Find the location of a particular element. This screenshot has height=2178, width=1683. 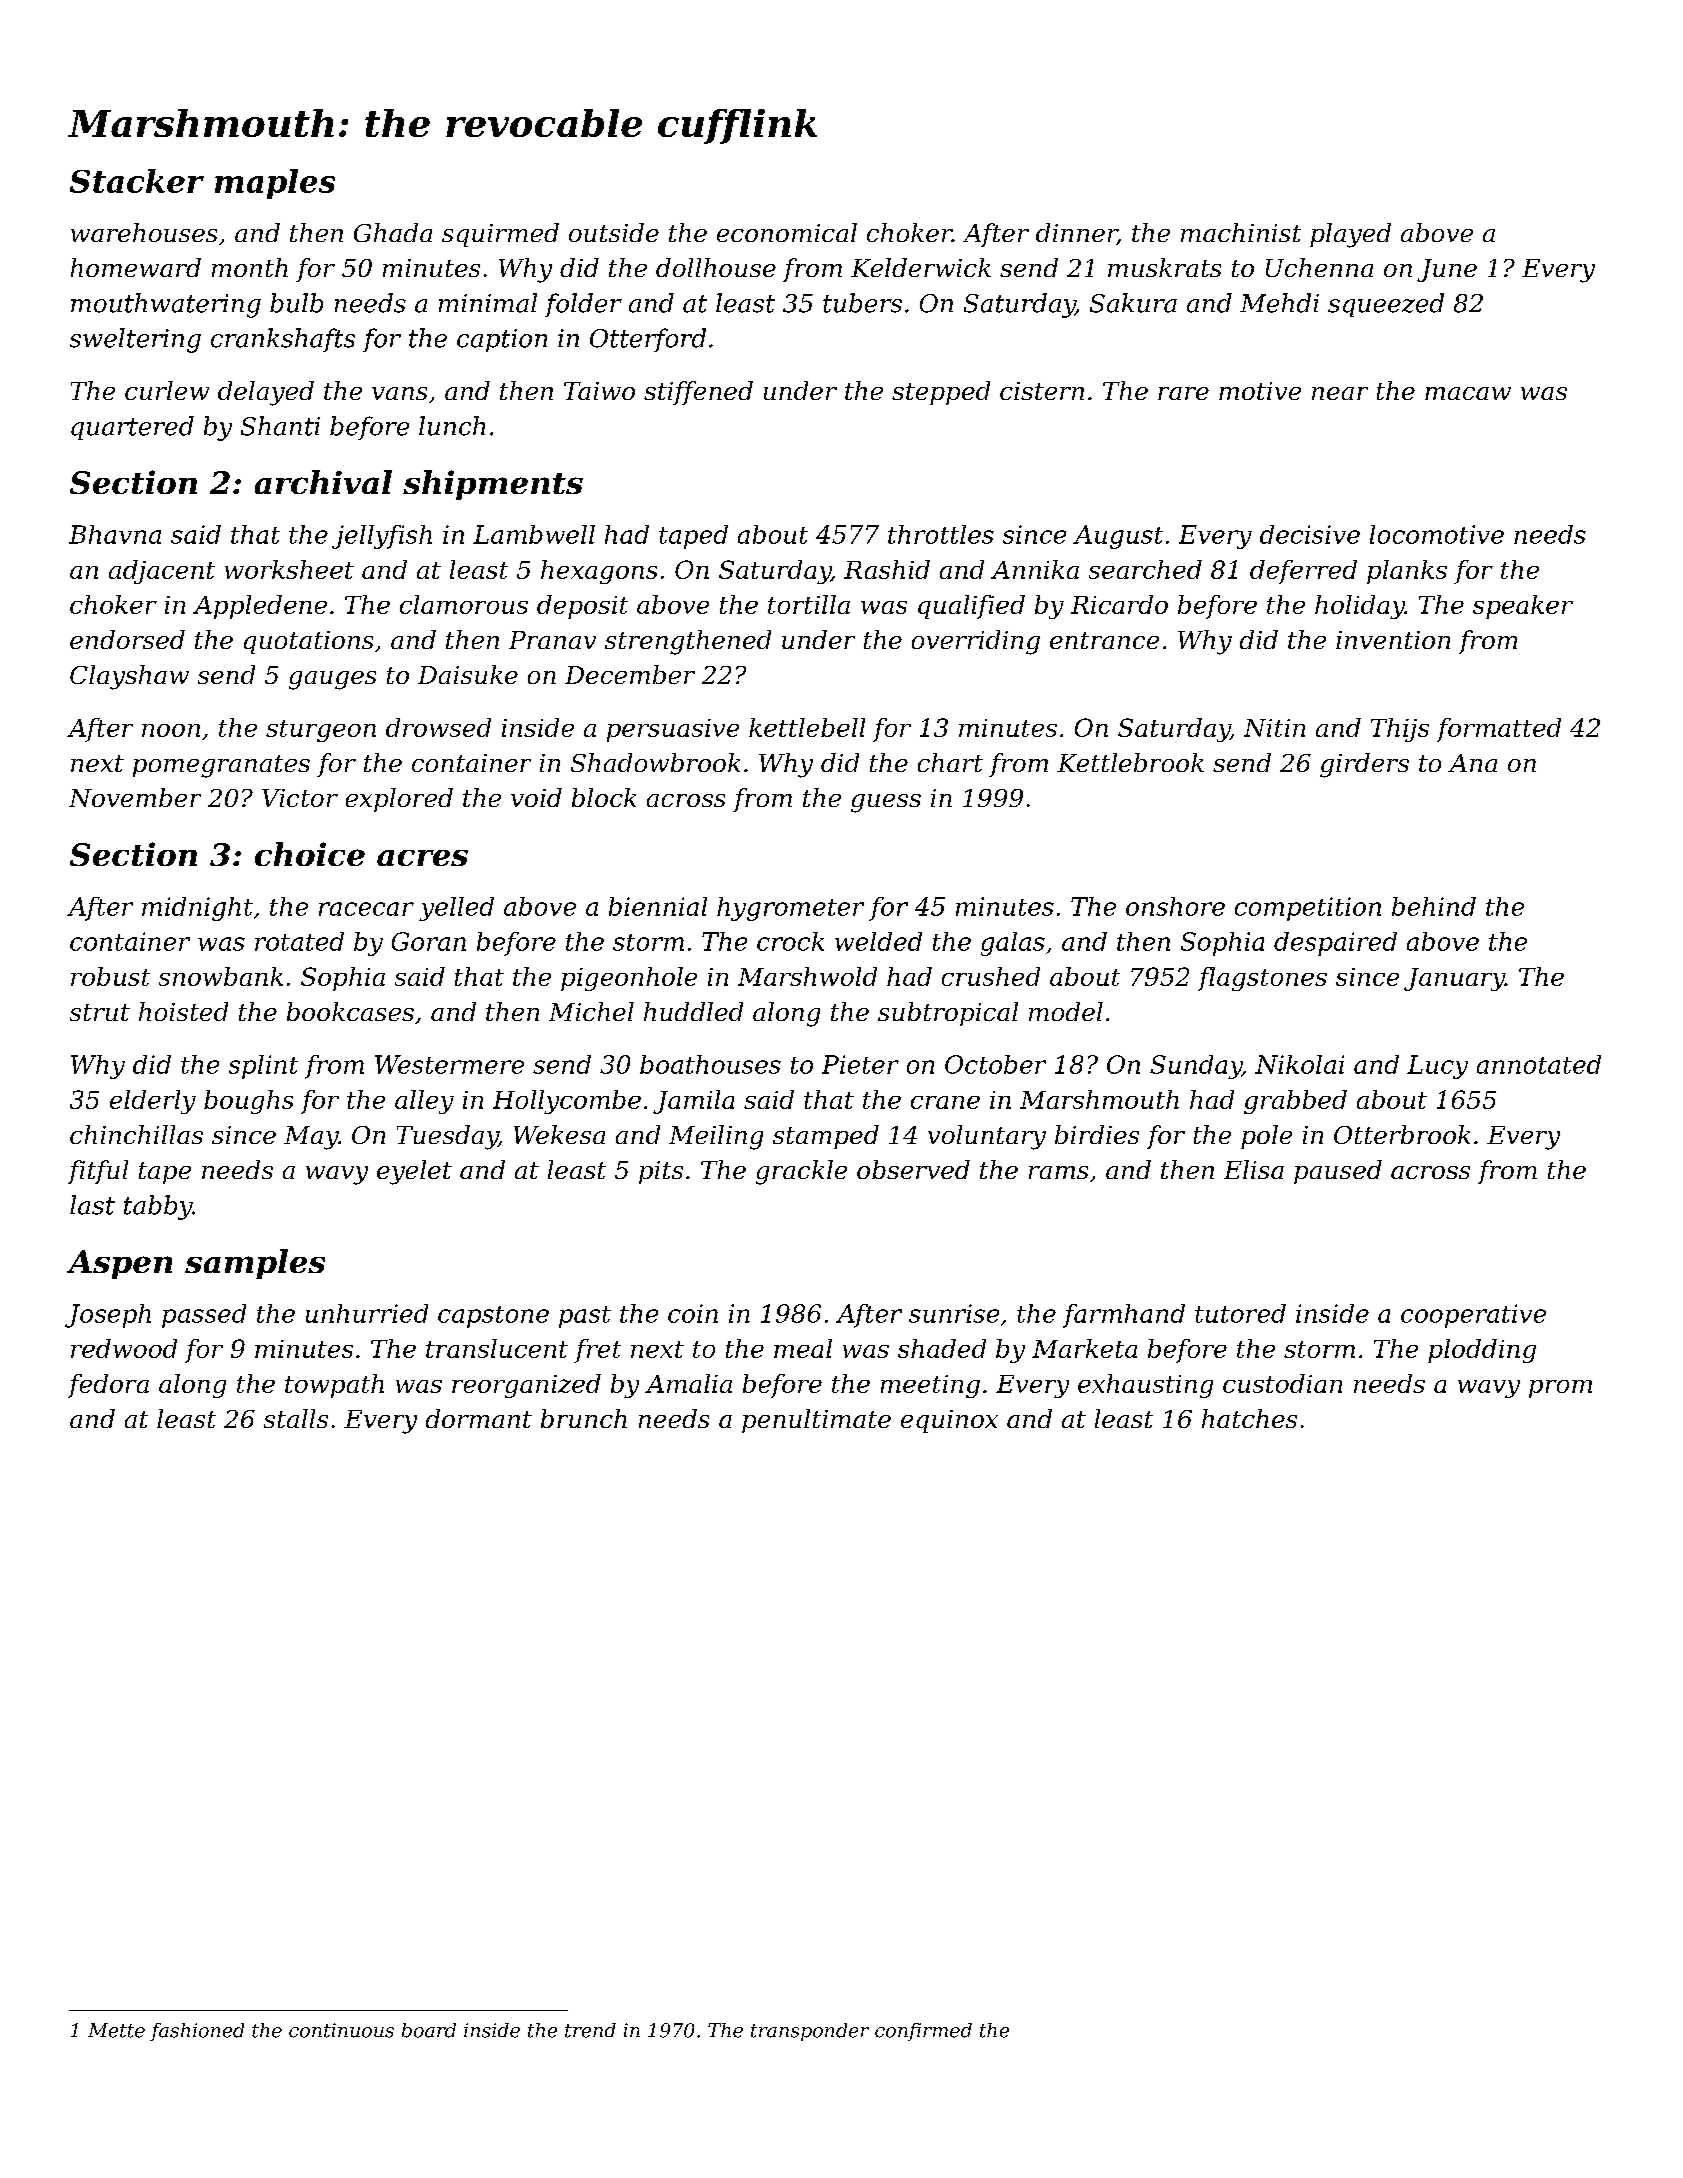

fedora is located at coordinates (108, 1386).
